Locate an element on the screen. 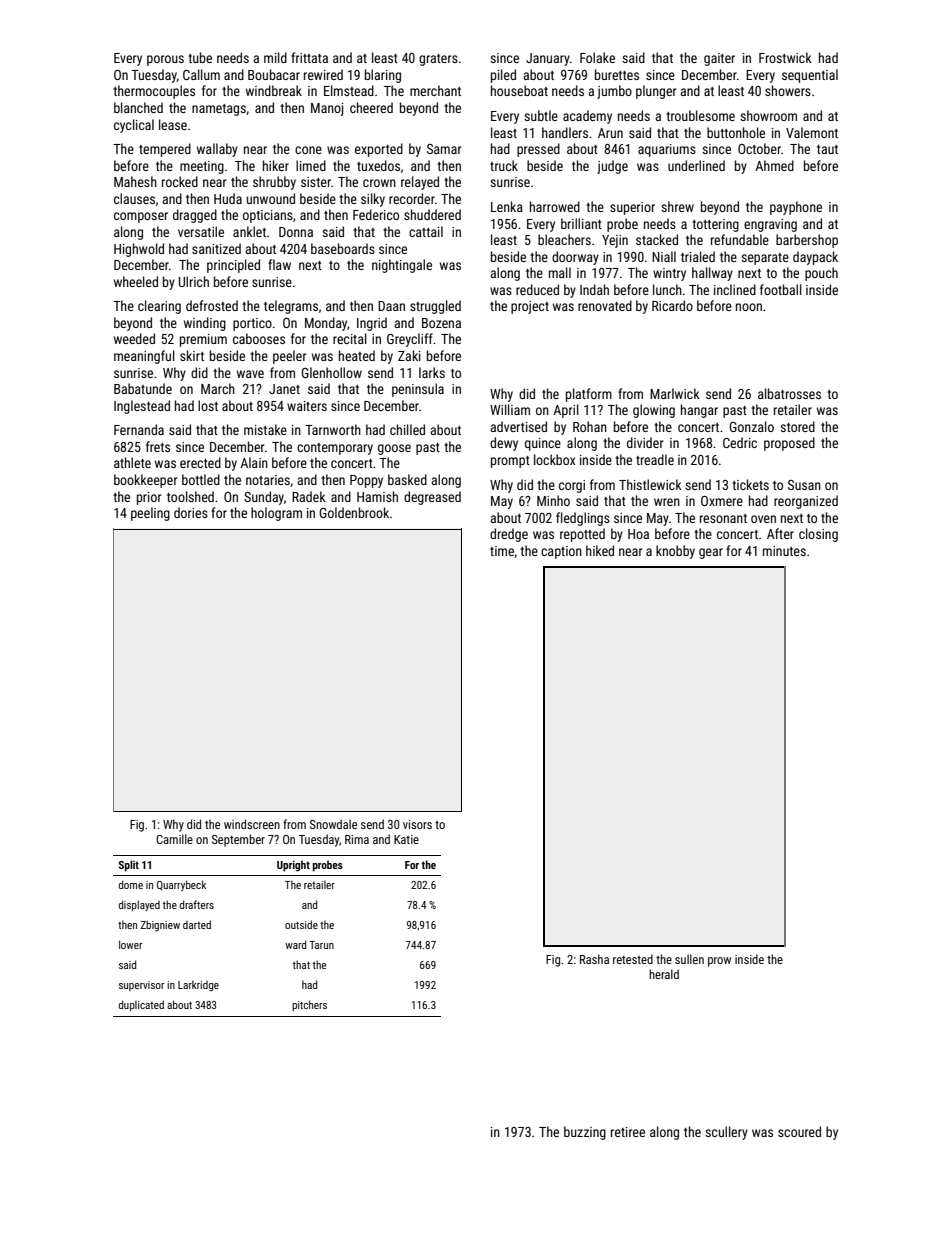 Image resolution: width=952 pixels, height=1233 pixels. ward is located at coordinates (295, 944).
